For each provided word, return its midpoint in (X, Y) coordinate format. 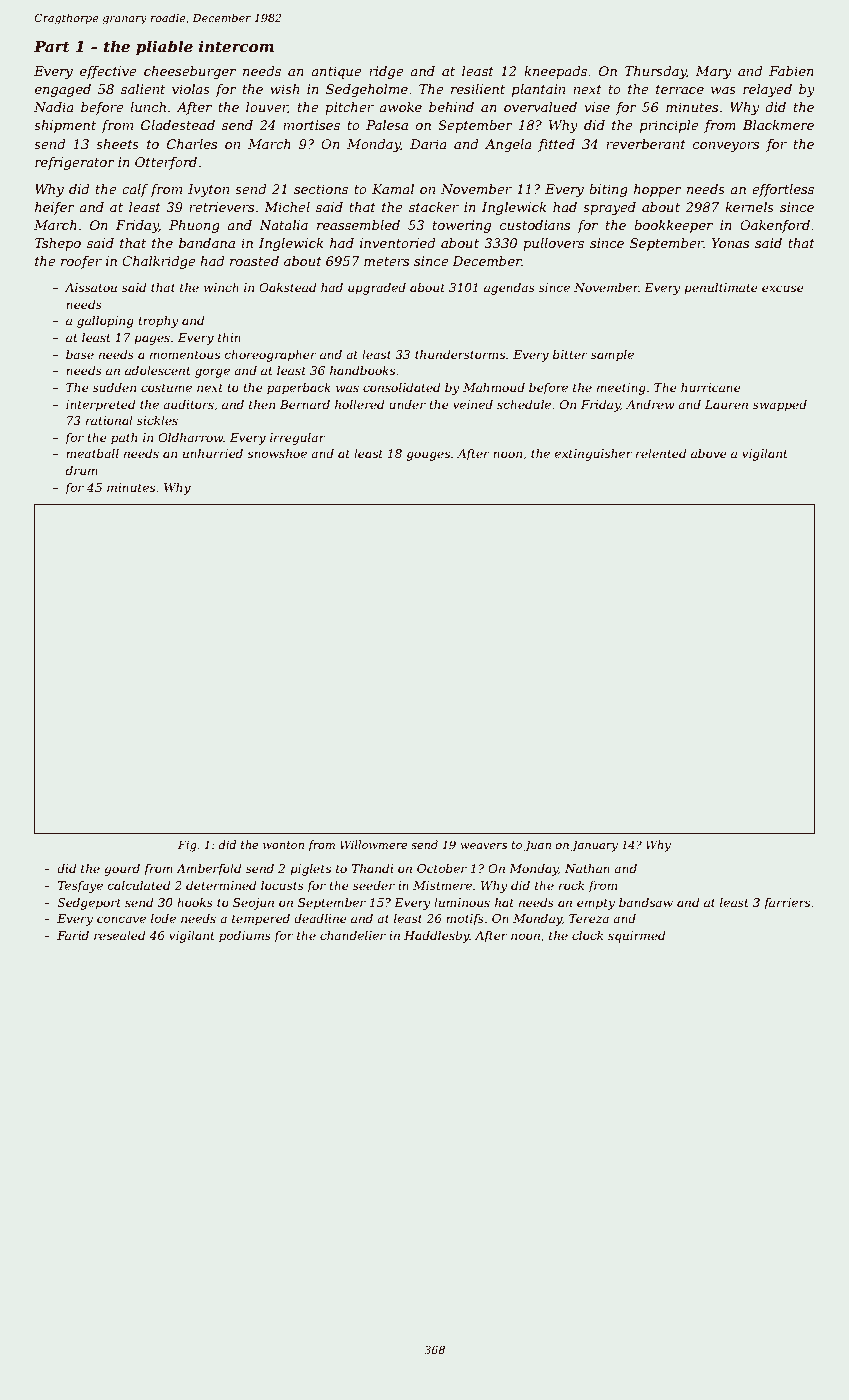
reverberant (646, 144)
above (709, 453)
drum (82, 470)
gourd (122, 870)
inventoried (397, 243)
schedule (524, 404)
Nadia (54, 107)
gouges (428, 456)
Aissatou (91, 287)
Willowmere (374, 844)
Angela (508, 145)
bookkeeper (673, 226)
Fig (187, 846)
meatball (92, 453)
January (594, 846)
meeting (621, 389)
